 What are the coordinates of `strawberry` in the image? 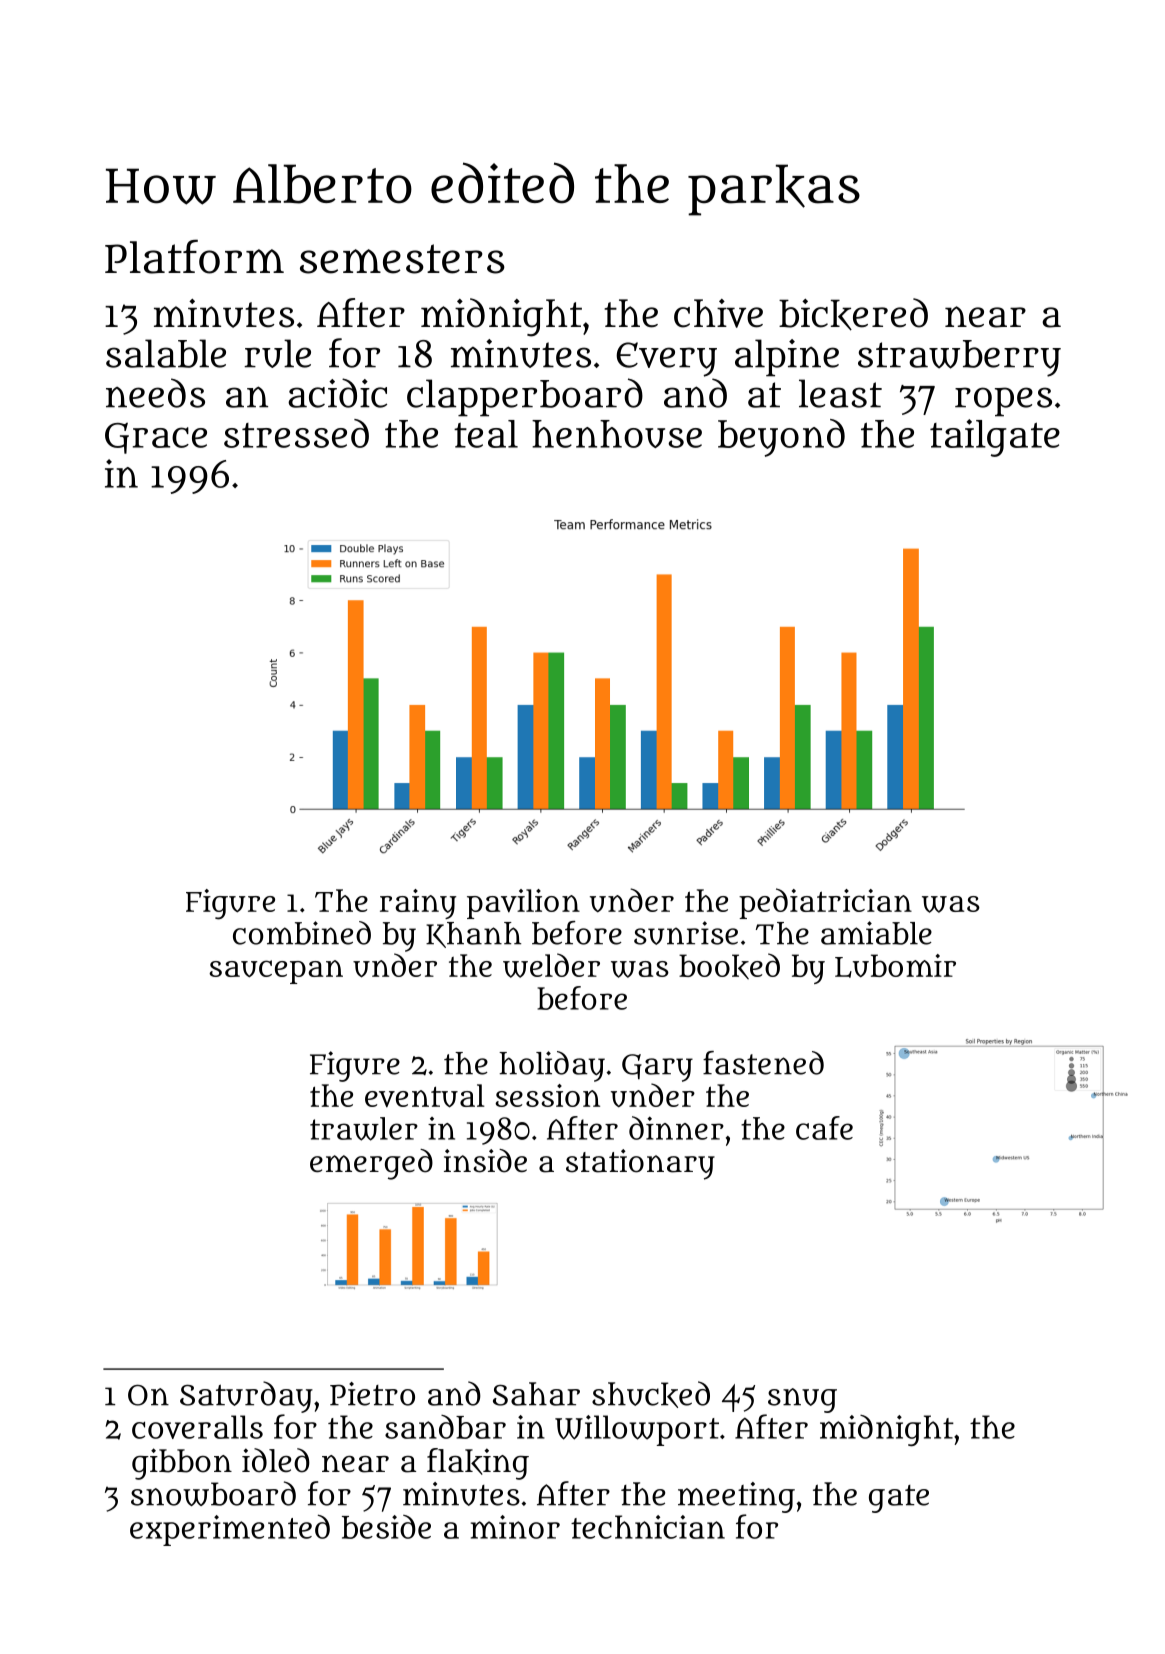 It's located at (959, 358).
